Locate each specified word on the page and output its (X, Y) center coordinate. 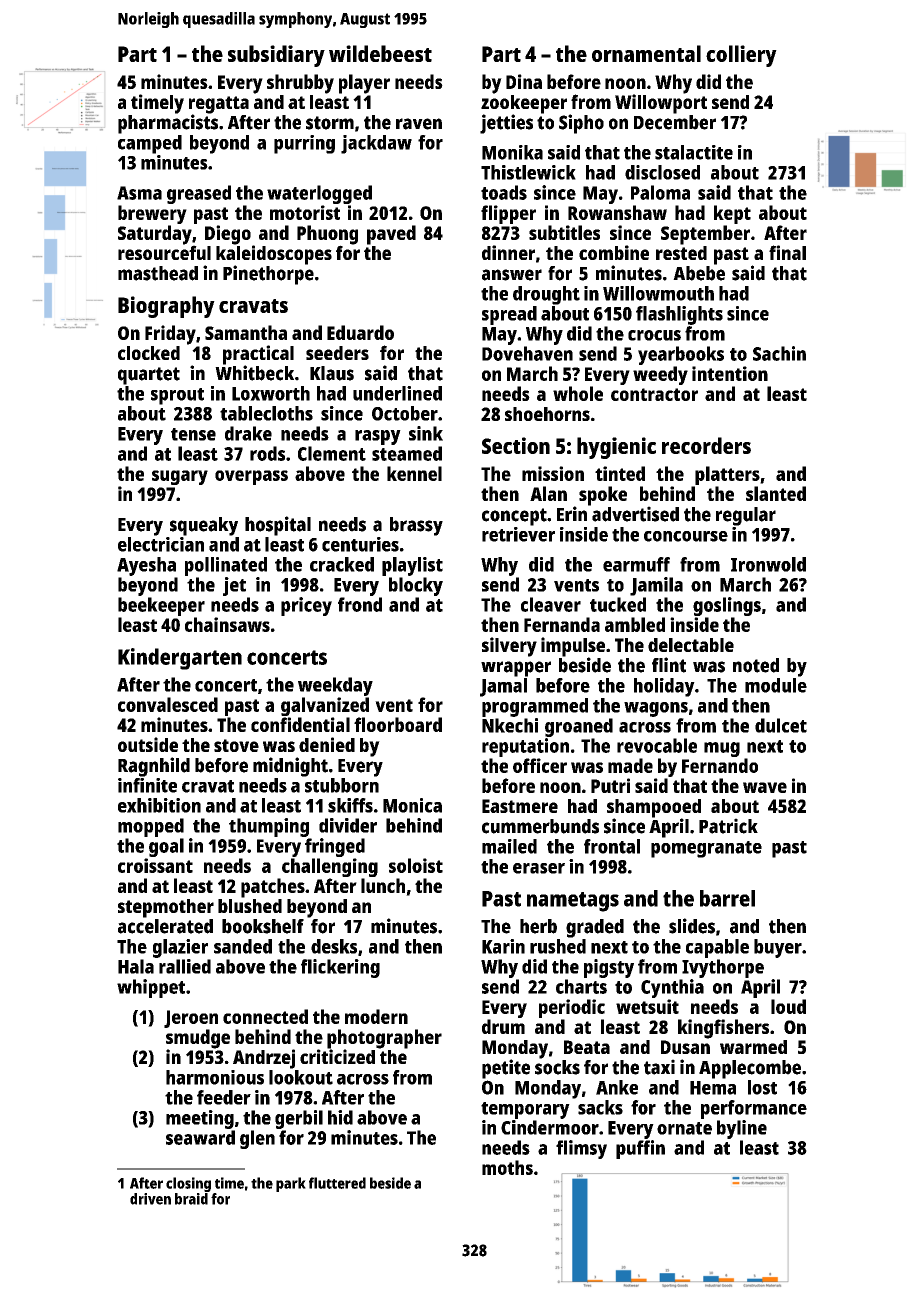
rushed (558, 946)
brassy (416, 526)
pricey (306, 606)
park (291, 1184)
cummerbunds (540, 826)
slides (692, 926)
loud (788, 1006)
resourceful (164, 252)
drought (546, 295)
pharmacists (168, 124)
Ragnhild (154, 767)
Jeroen (191, 1019)
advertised (635, 514)
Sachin (779, 353)
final (787, 252)
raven (419, 124)
